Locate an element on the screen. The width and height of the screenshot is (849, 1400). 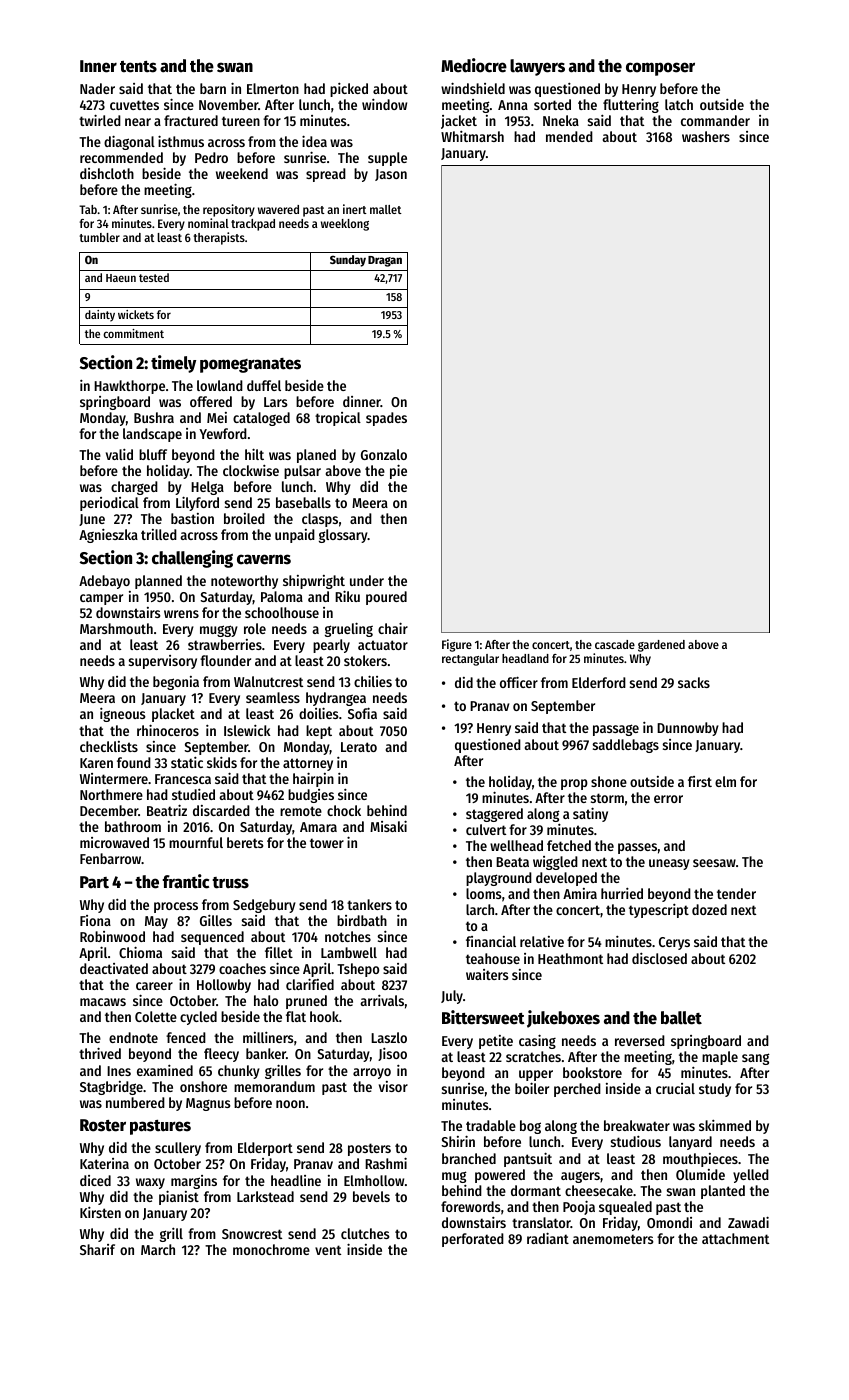
Zawadi is located at coordinates (748, 1222).
